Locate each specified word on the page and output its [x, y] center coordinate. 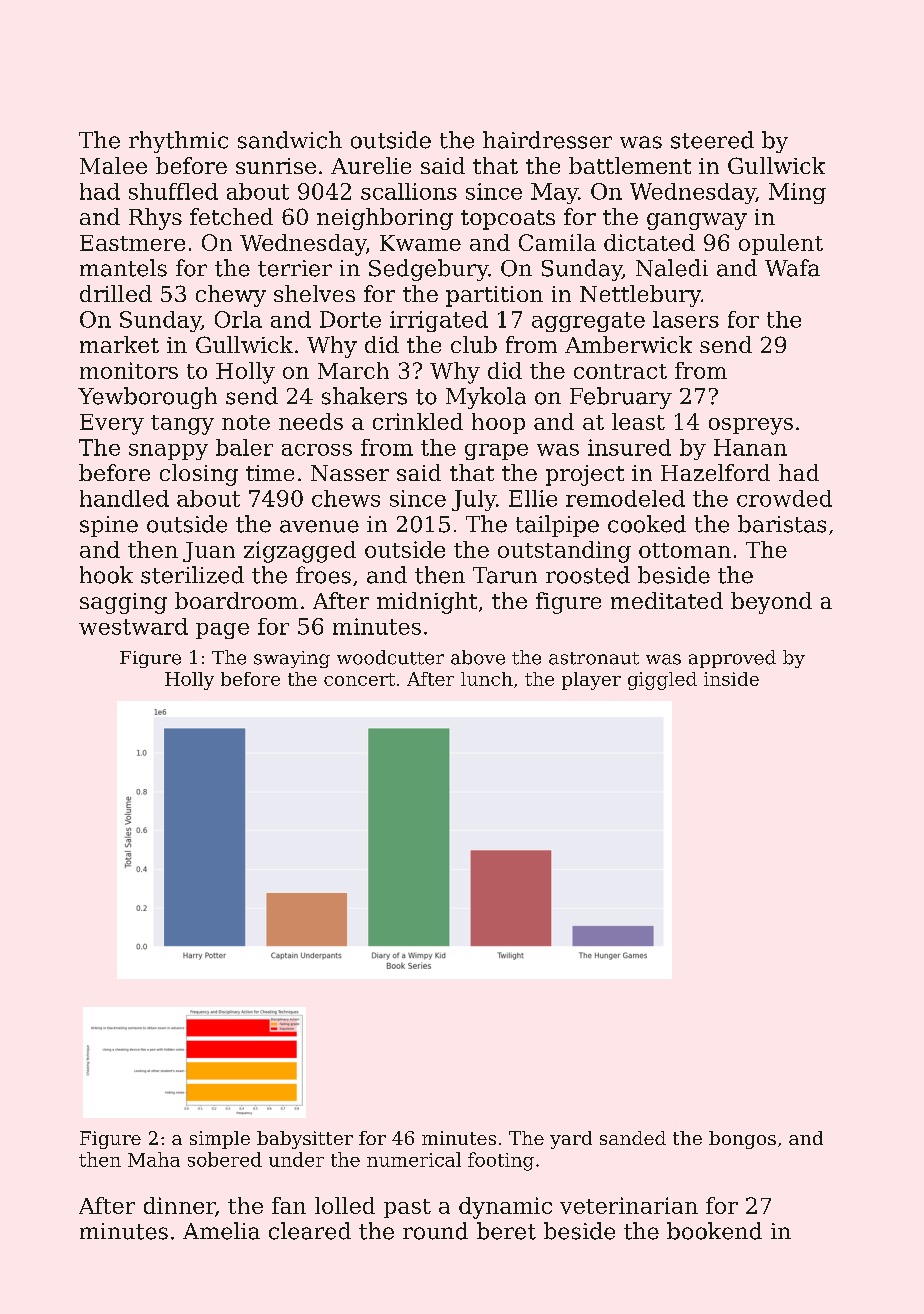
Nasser [350, 473]
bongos [742, 1140]
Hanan [750, 447]
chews [346, 498]
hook [106, 575]
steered [712, 140]
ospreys [751, 426]
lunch [487, 679]
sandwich [290, 140]
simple [220, 1140]
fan [289, 1205]
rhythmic [178, 142]
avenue [319, 526]
